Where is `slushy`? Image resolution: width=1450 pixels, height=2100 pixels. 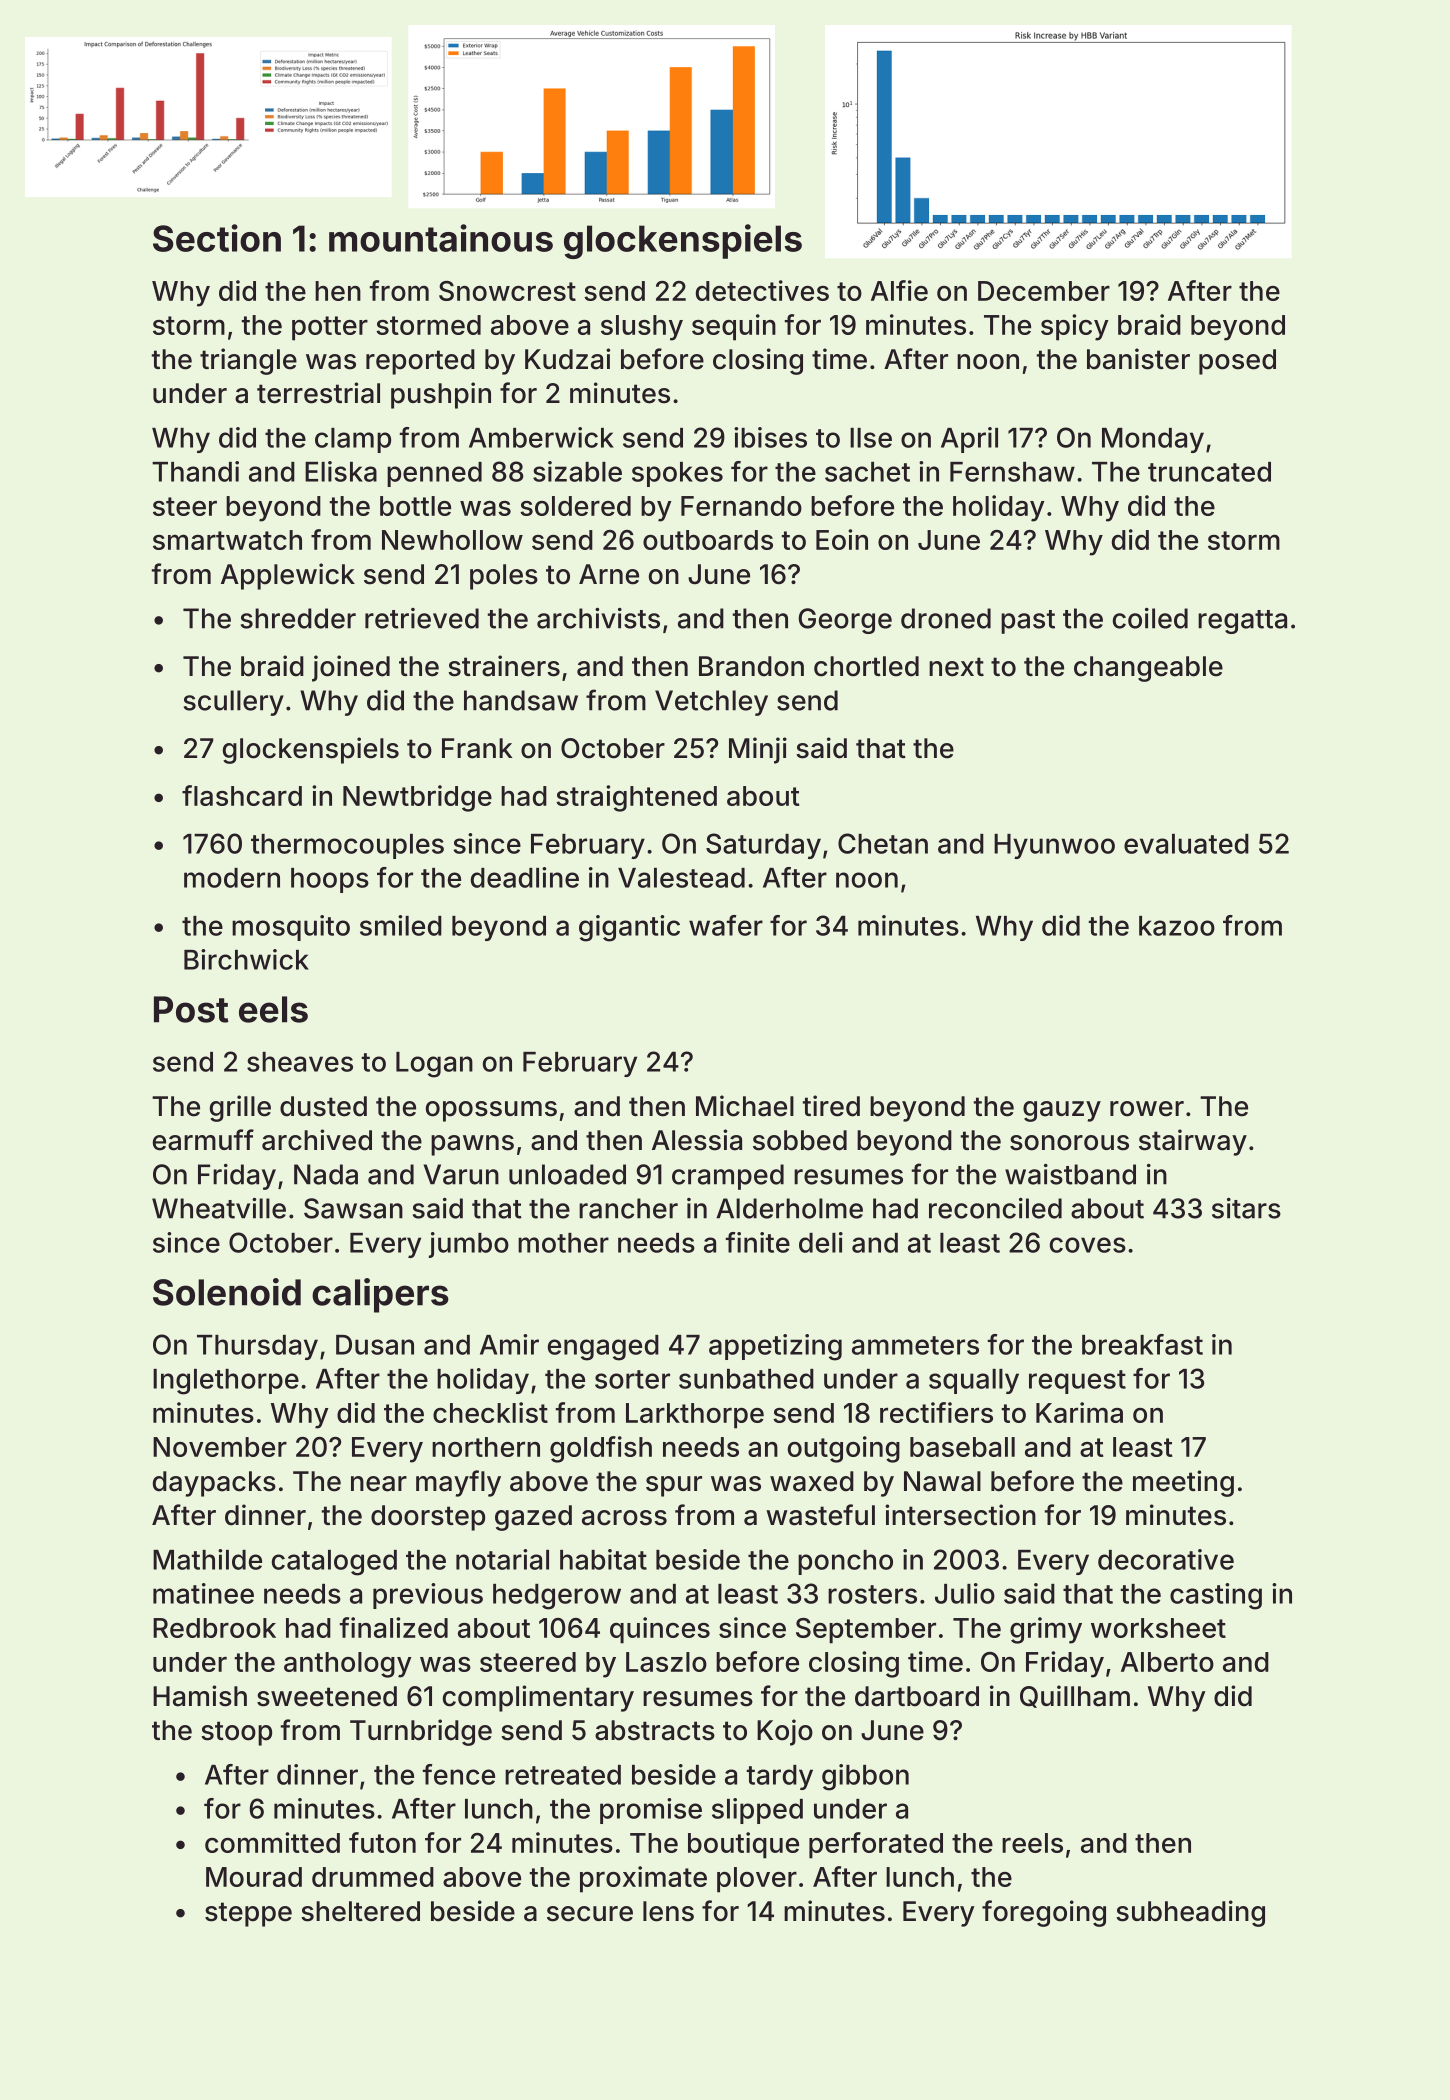 slushy is located at coordinates (642, 328).
